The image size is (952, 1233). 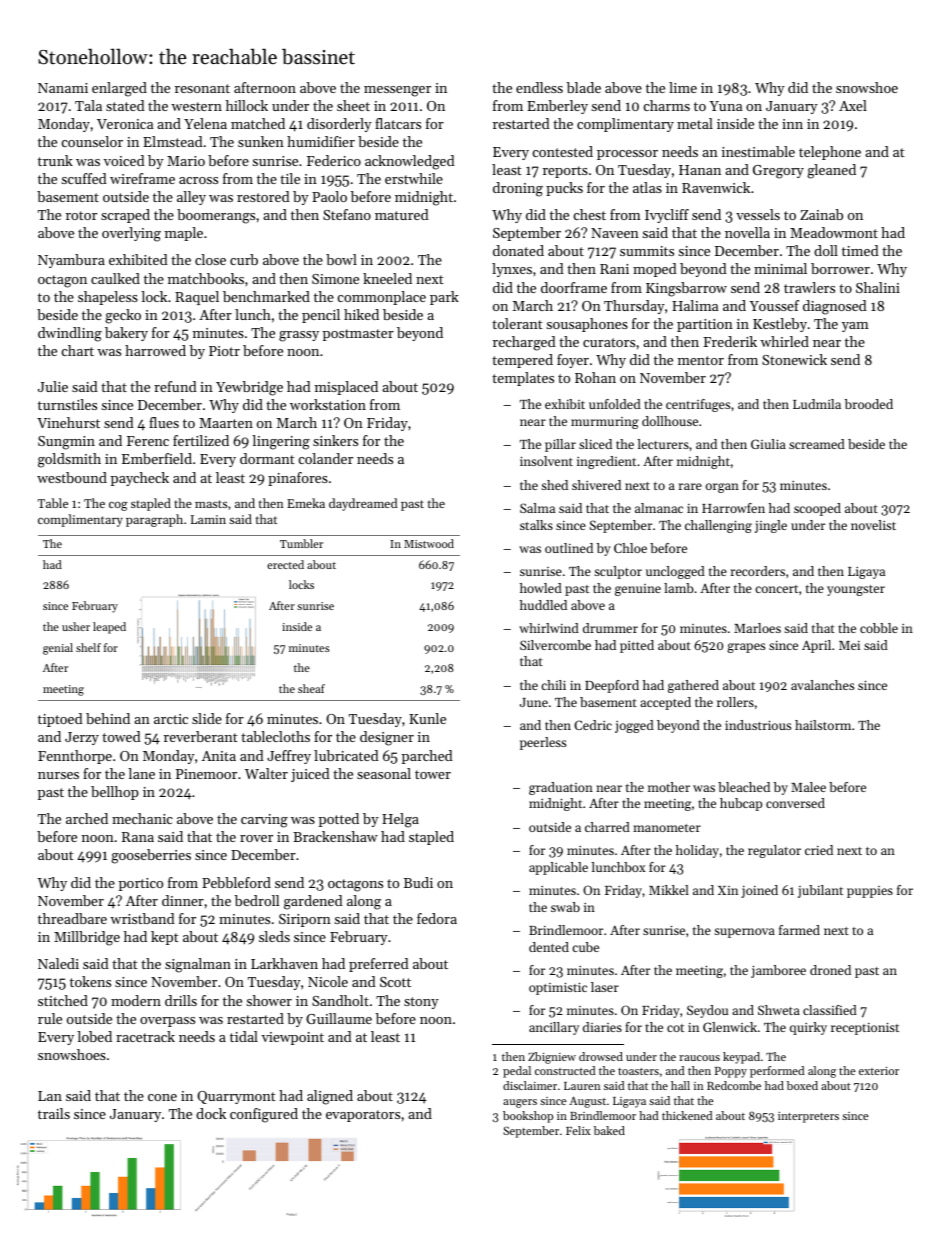 What do you see at coordinates (520, 1103) in the screenshot?
I see `augers` at bounding box center [520, 1103].
